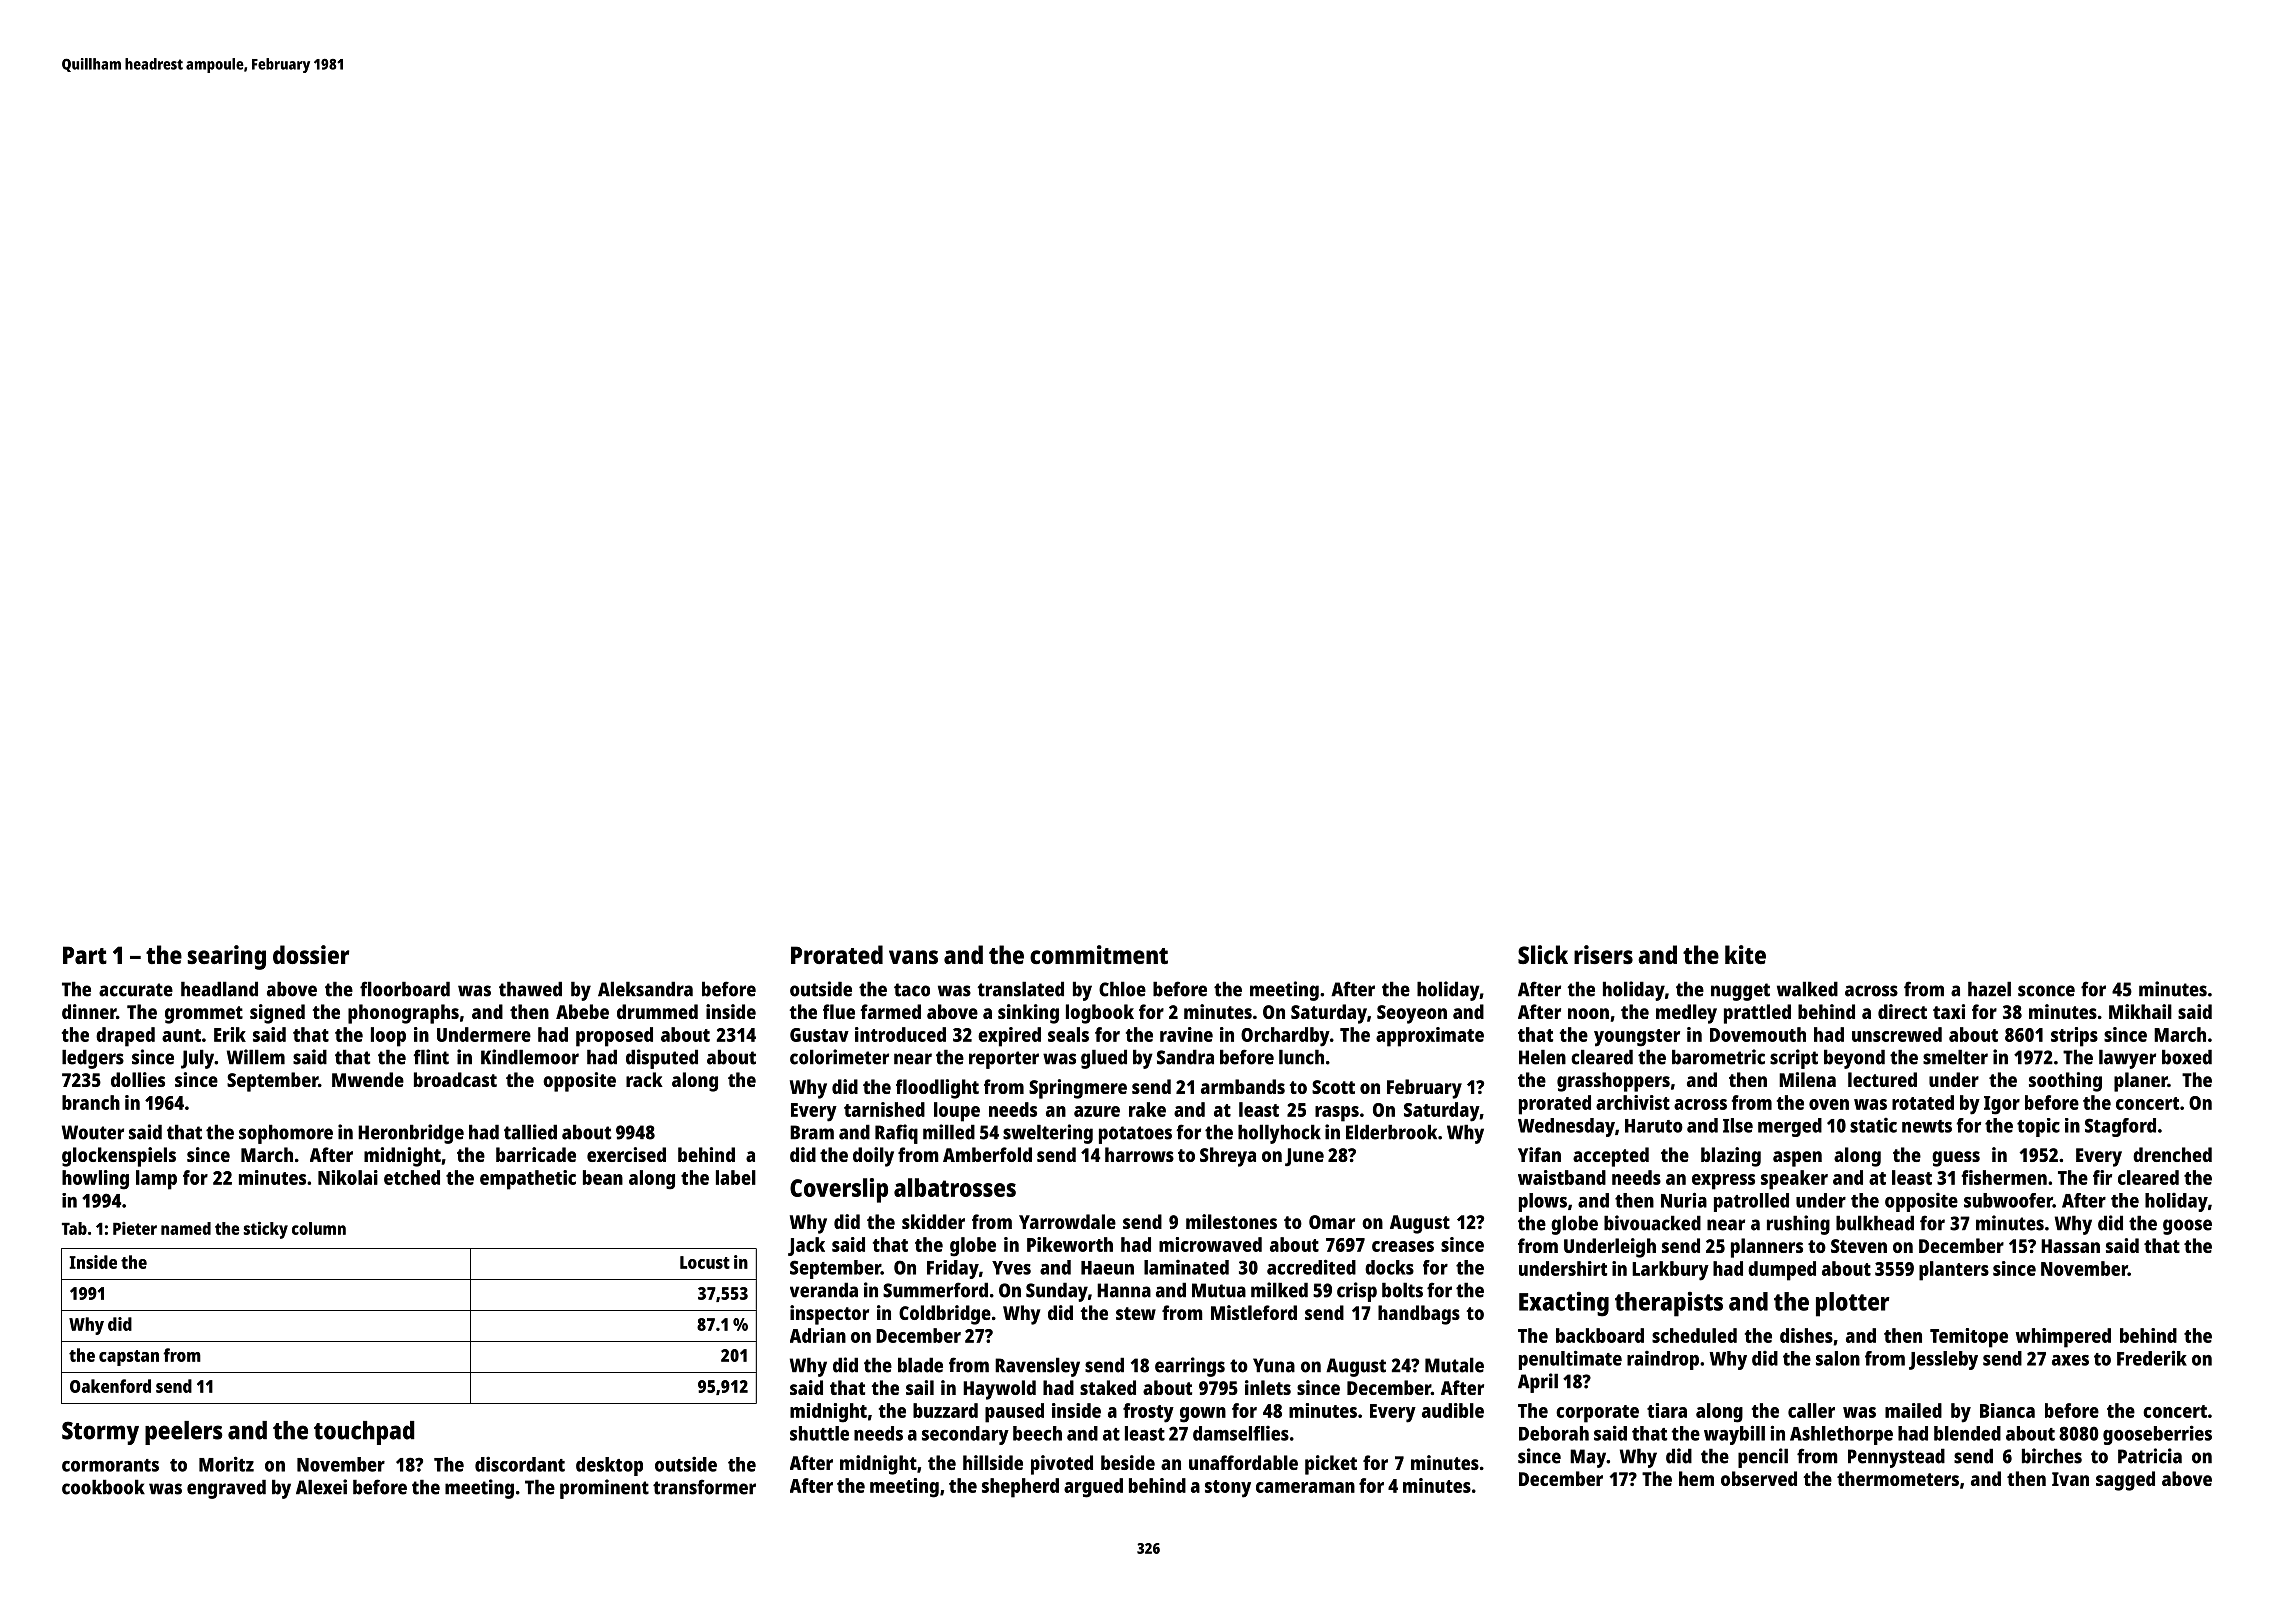 The image size is (2274, 1608). What do you see at coordinates (1745, 954) in the screenshot?
I see `kite` at bounding box center [1745, 954].
